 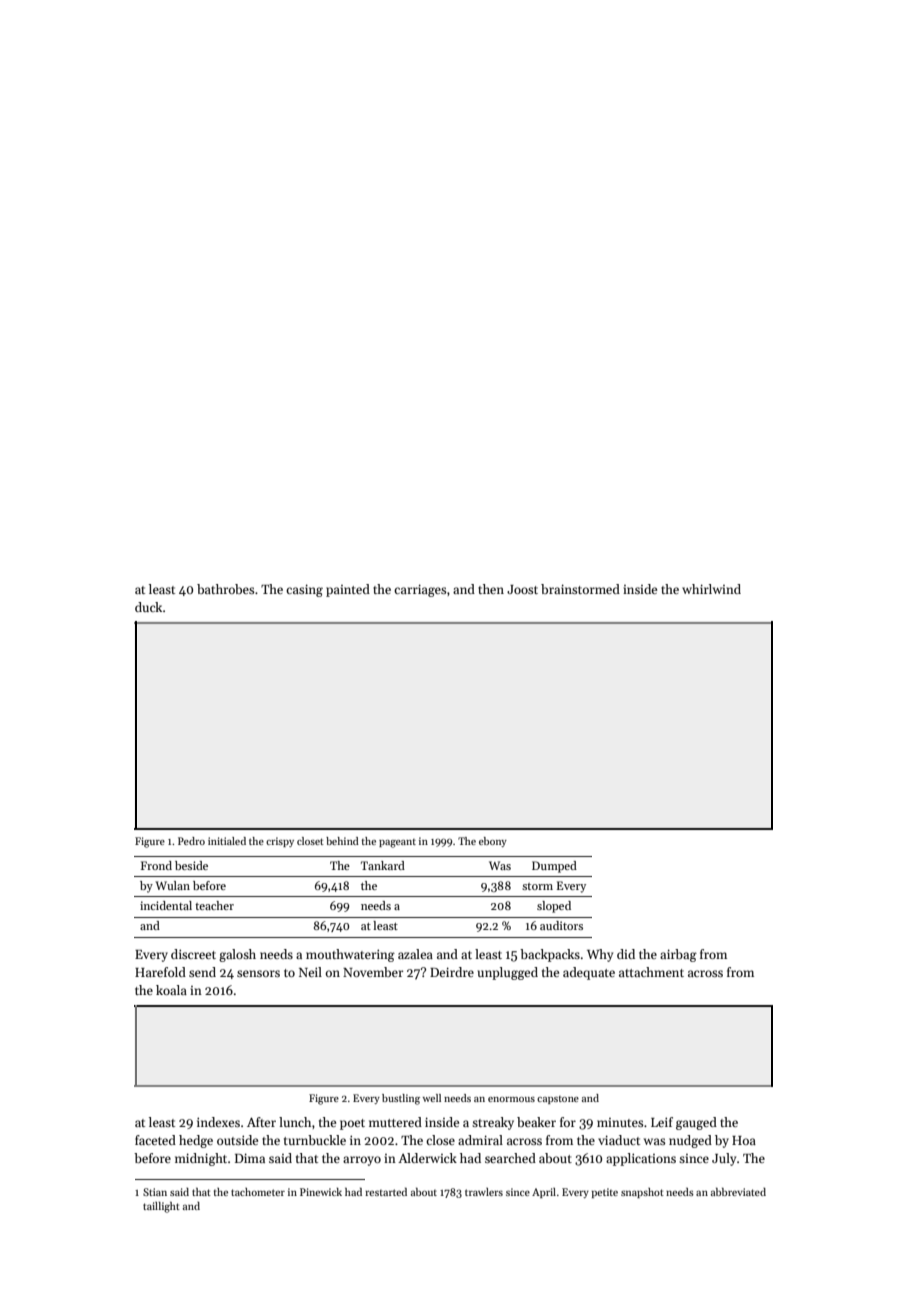 I want to click on taillight, so click(x=161, y=1207).
